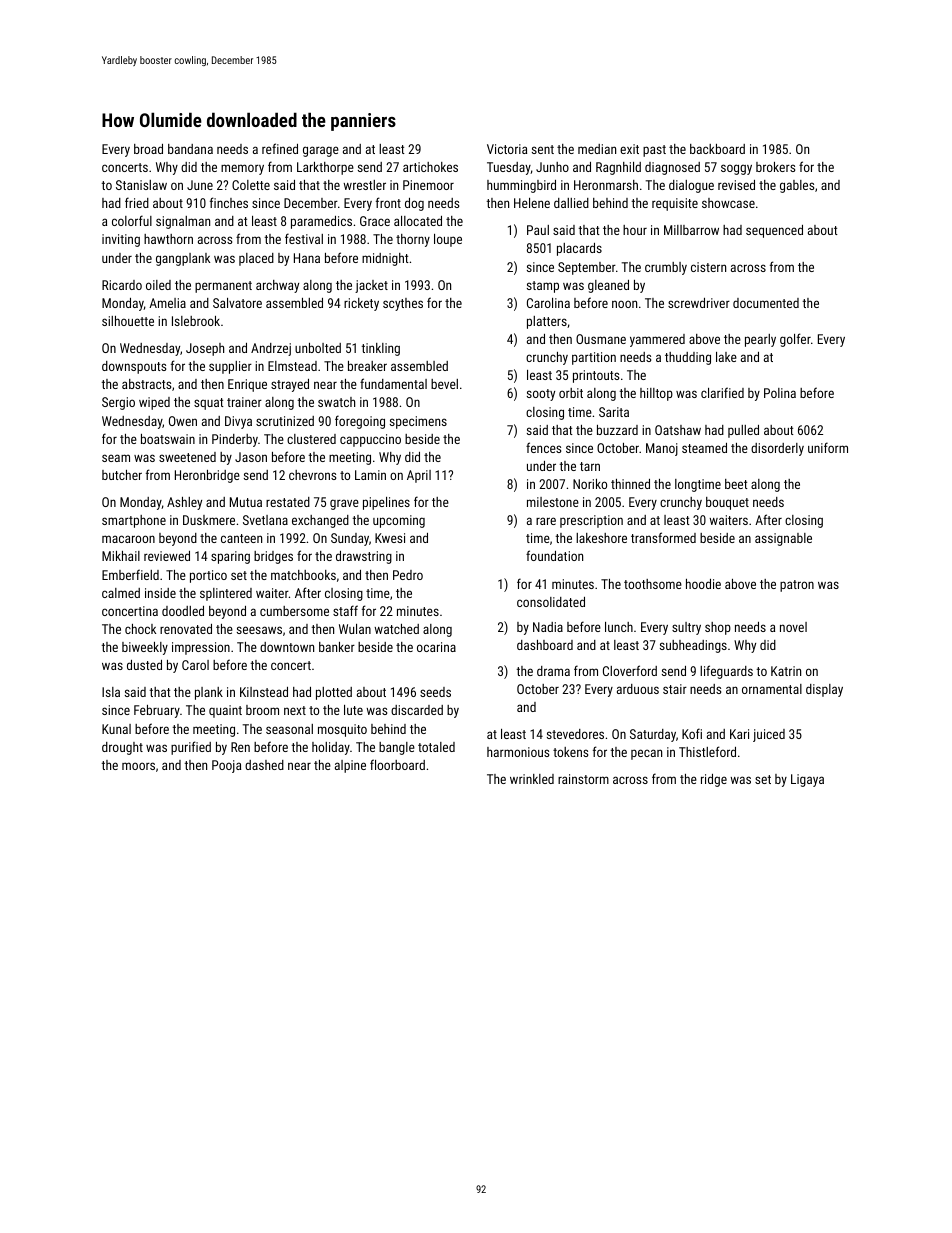 The height and width of the image is (1233, 952). What do you see at coordinates (775, 167) in the image?
I see `brokers` at bounding box center [775, 167].
